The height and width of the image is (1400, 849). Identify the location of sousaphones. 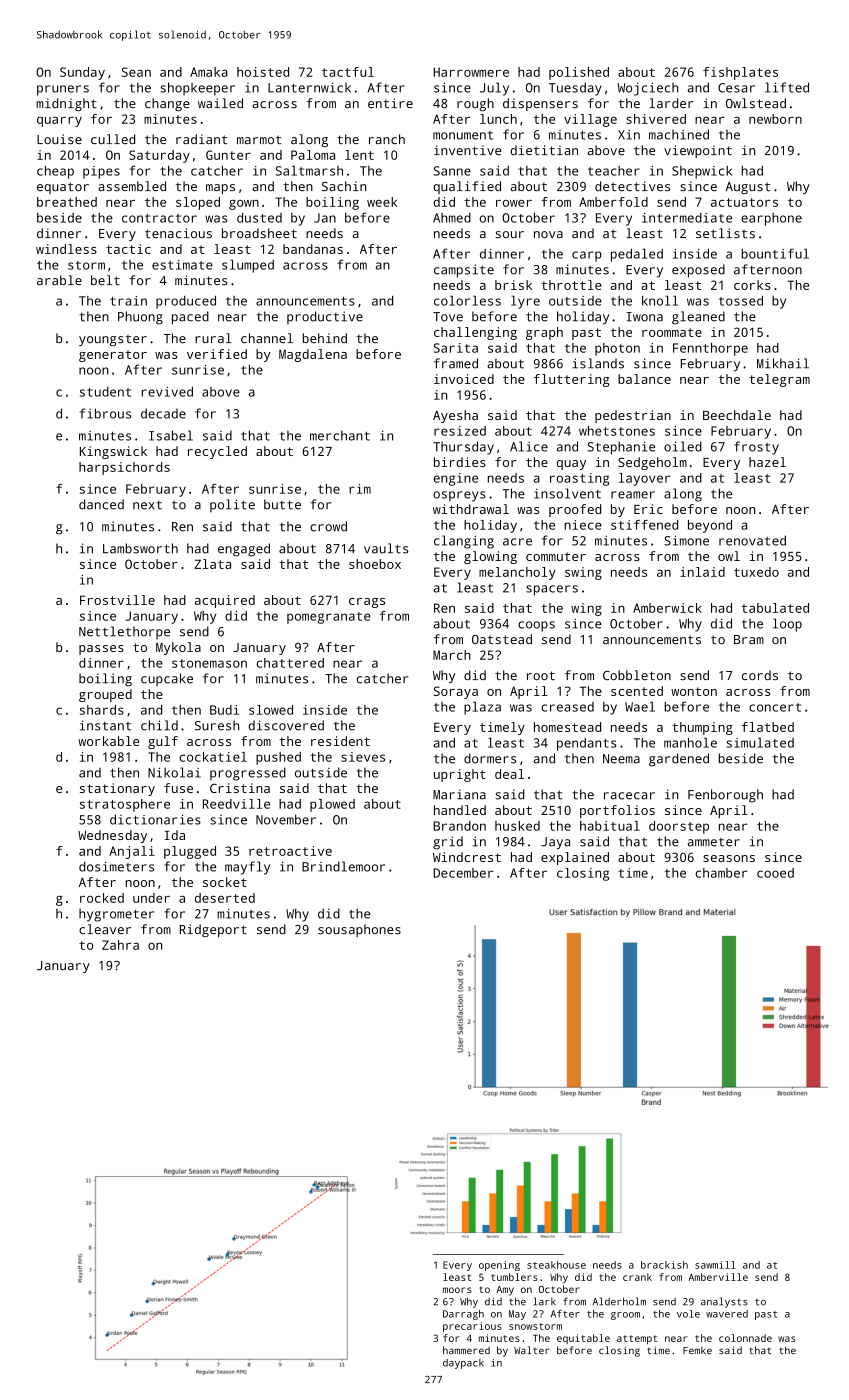
(359, 930).
